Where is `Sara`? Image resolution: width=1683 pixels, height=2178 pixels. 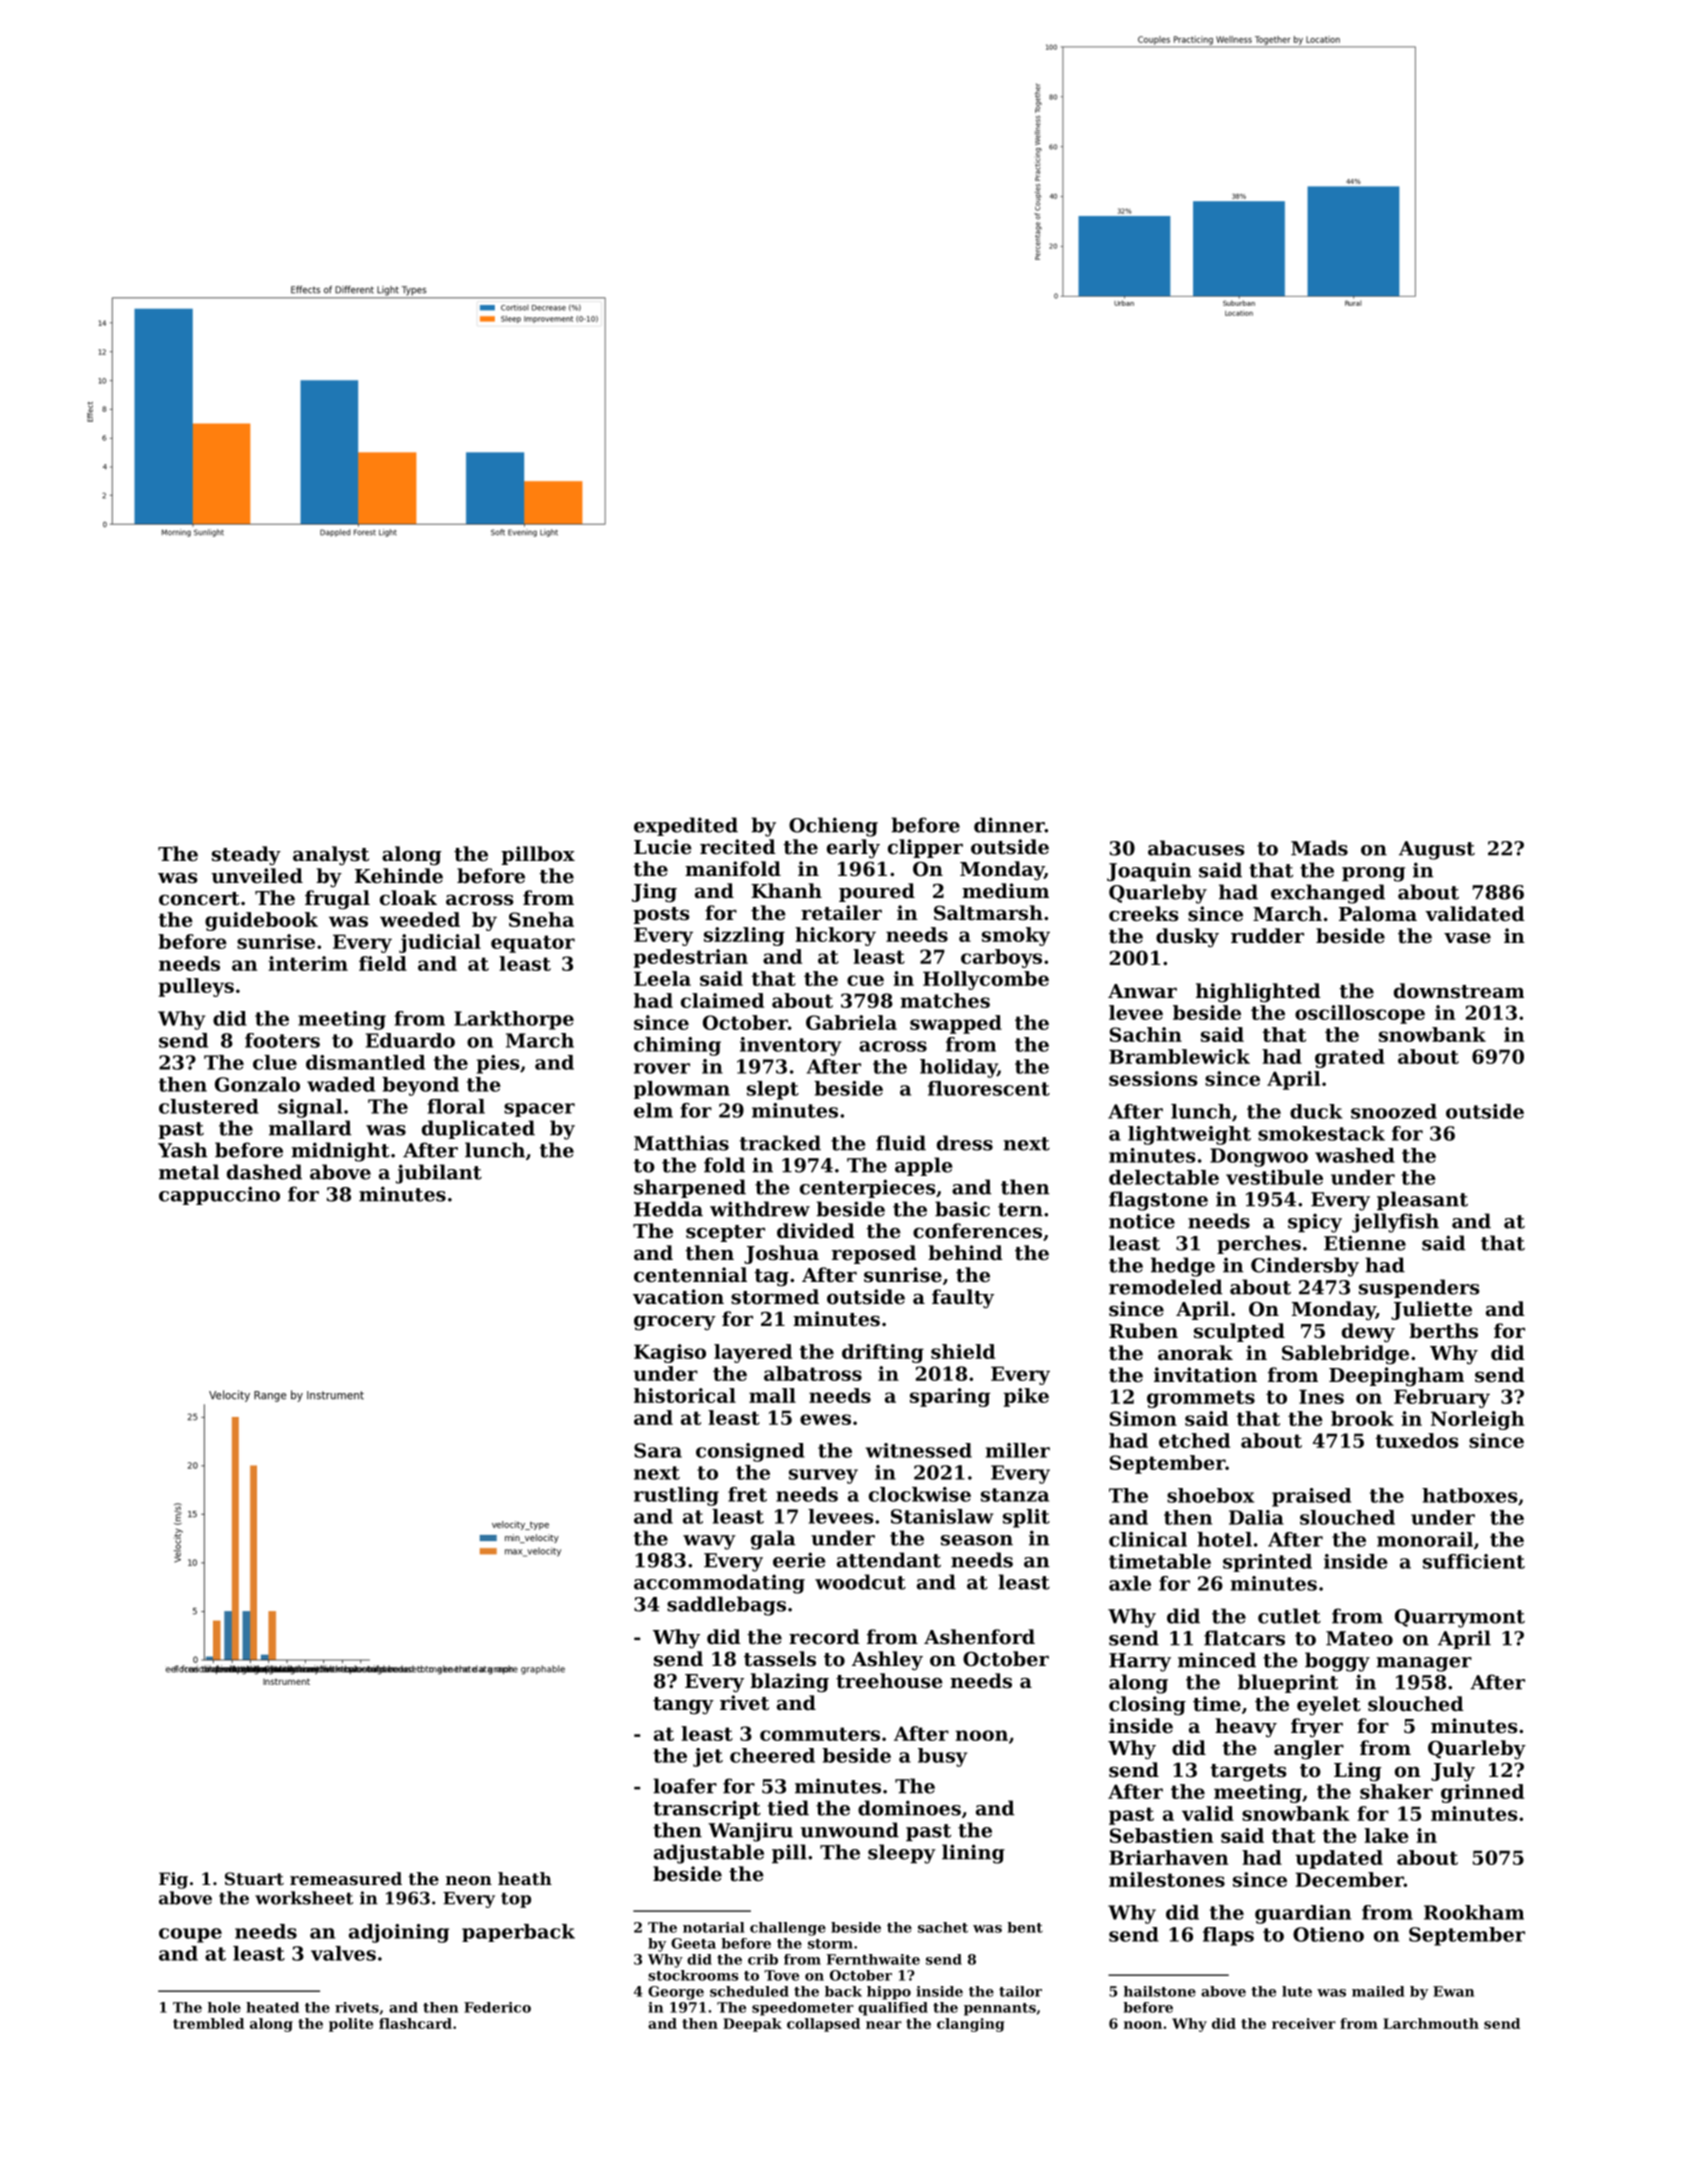
Sara is located at coordinates (658, 1450).
